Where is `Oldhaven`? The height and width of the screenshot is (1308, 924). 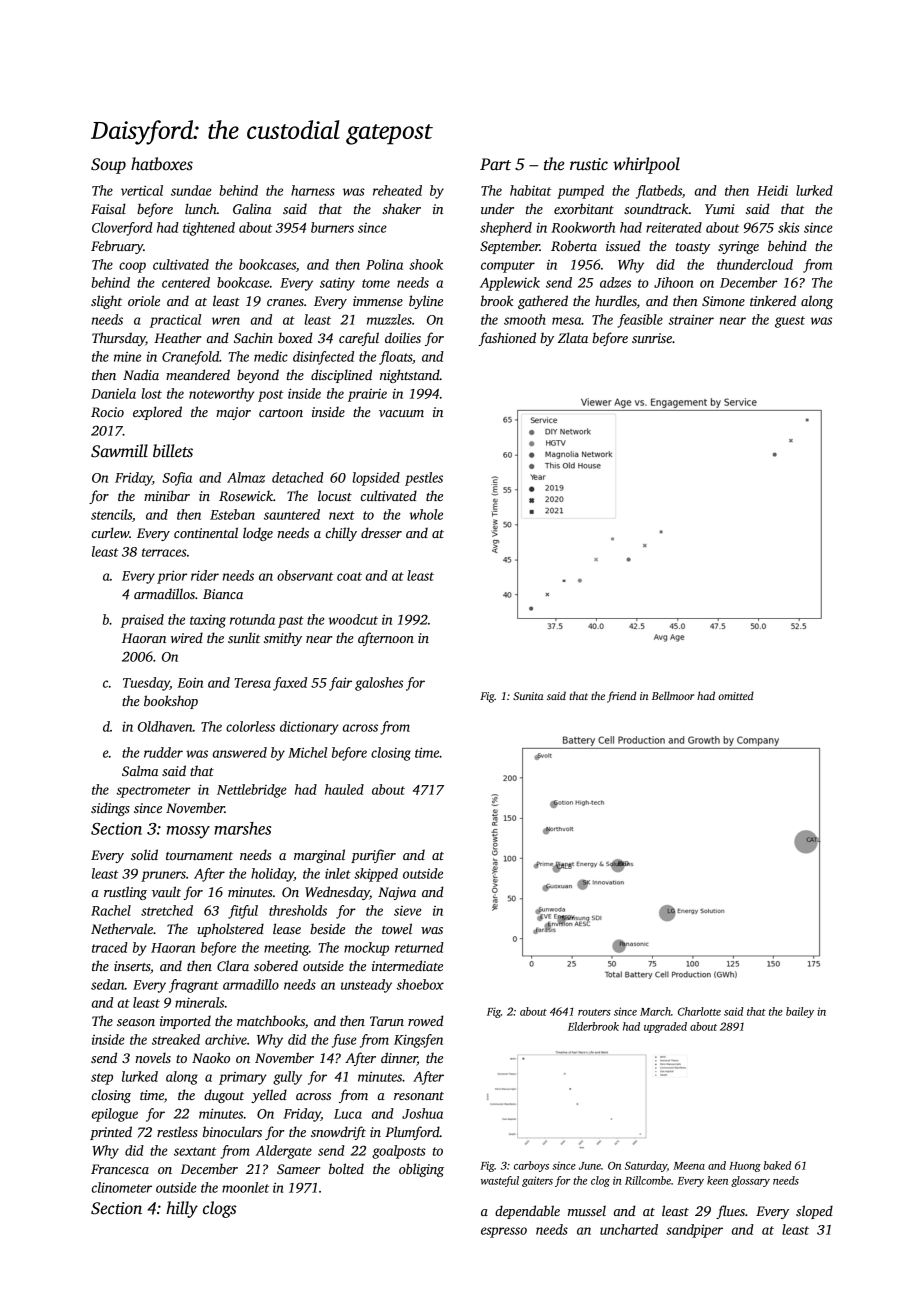
Oldhaven is located at coordinates (165, 726).
